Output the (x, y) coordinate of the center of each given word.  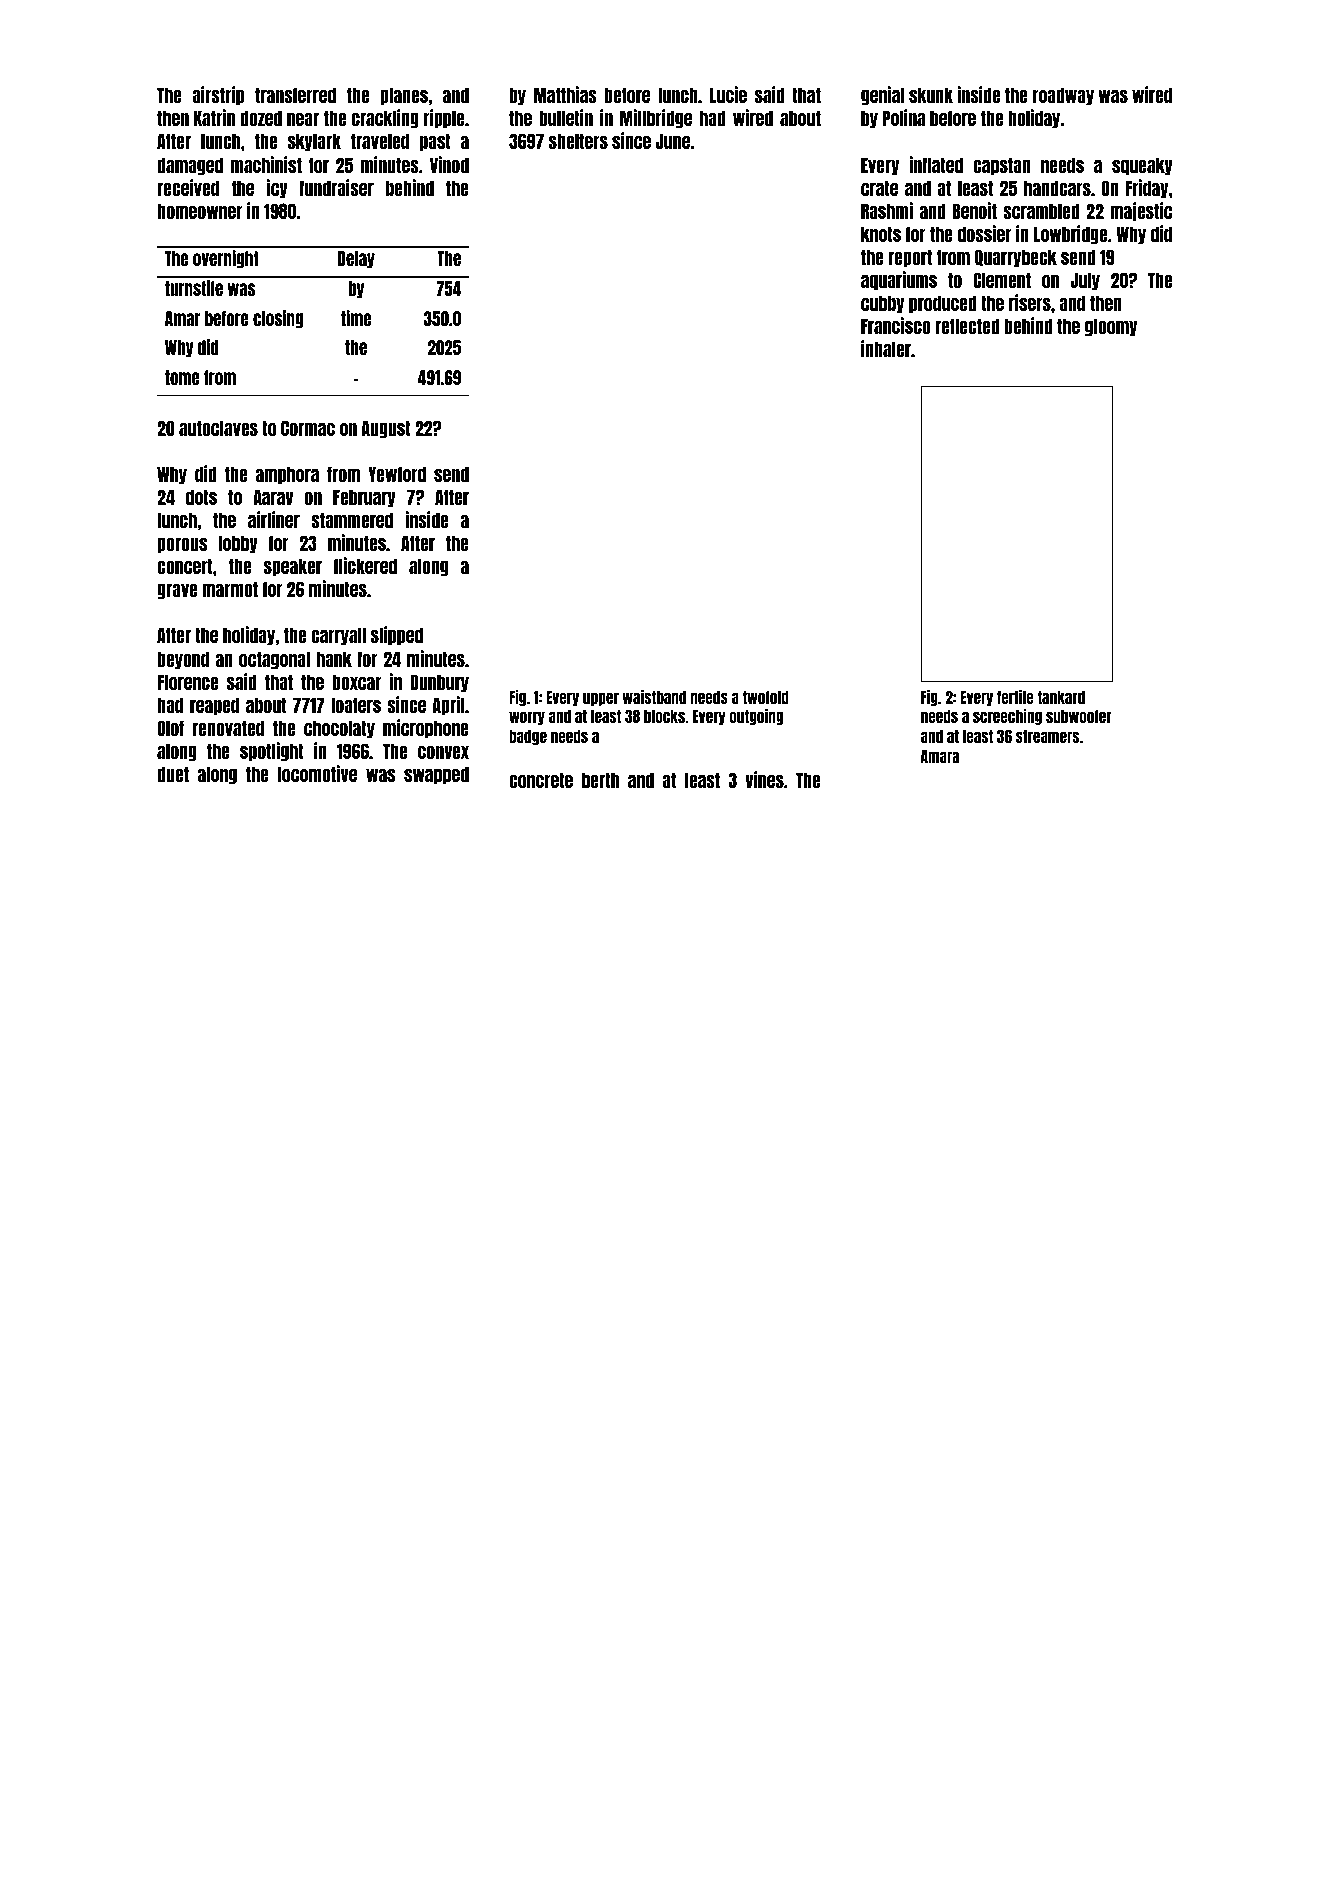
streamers (1047, 736)
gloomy (1111, 327)
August (386, 429)
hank (334, 659)
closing (278, 319)
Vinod (449, 164)
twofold (765, 697)
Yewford (397, 474)
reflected (967, 326)
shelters (578, 141)
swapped (436, 775)
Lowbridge (1070, 234)
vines (764, 779)
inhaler (886, 348)
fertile (1015, 697)
